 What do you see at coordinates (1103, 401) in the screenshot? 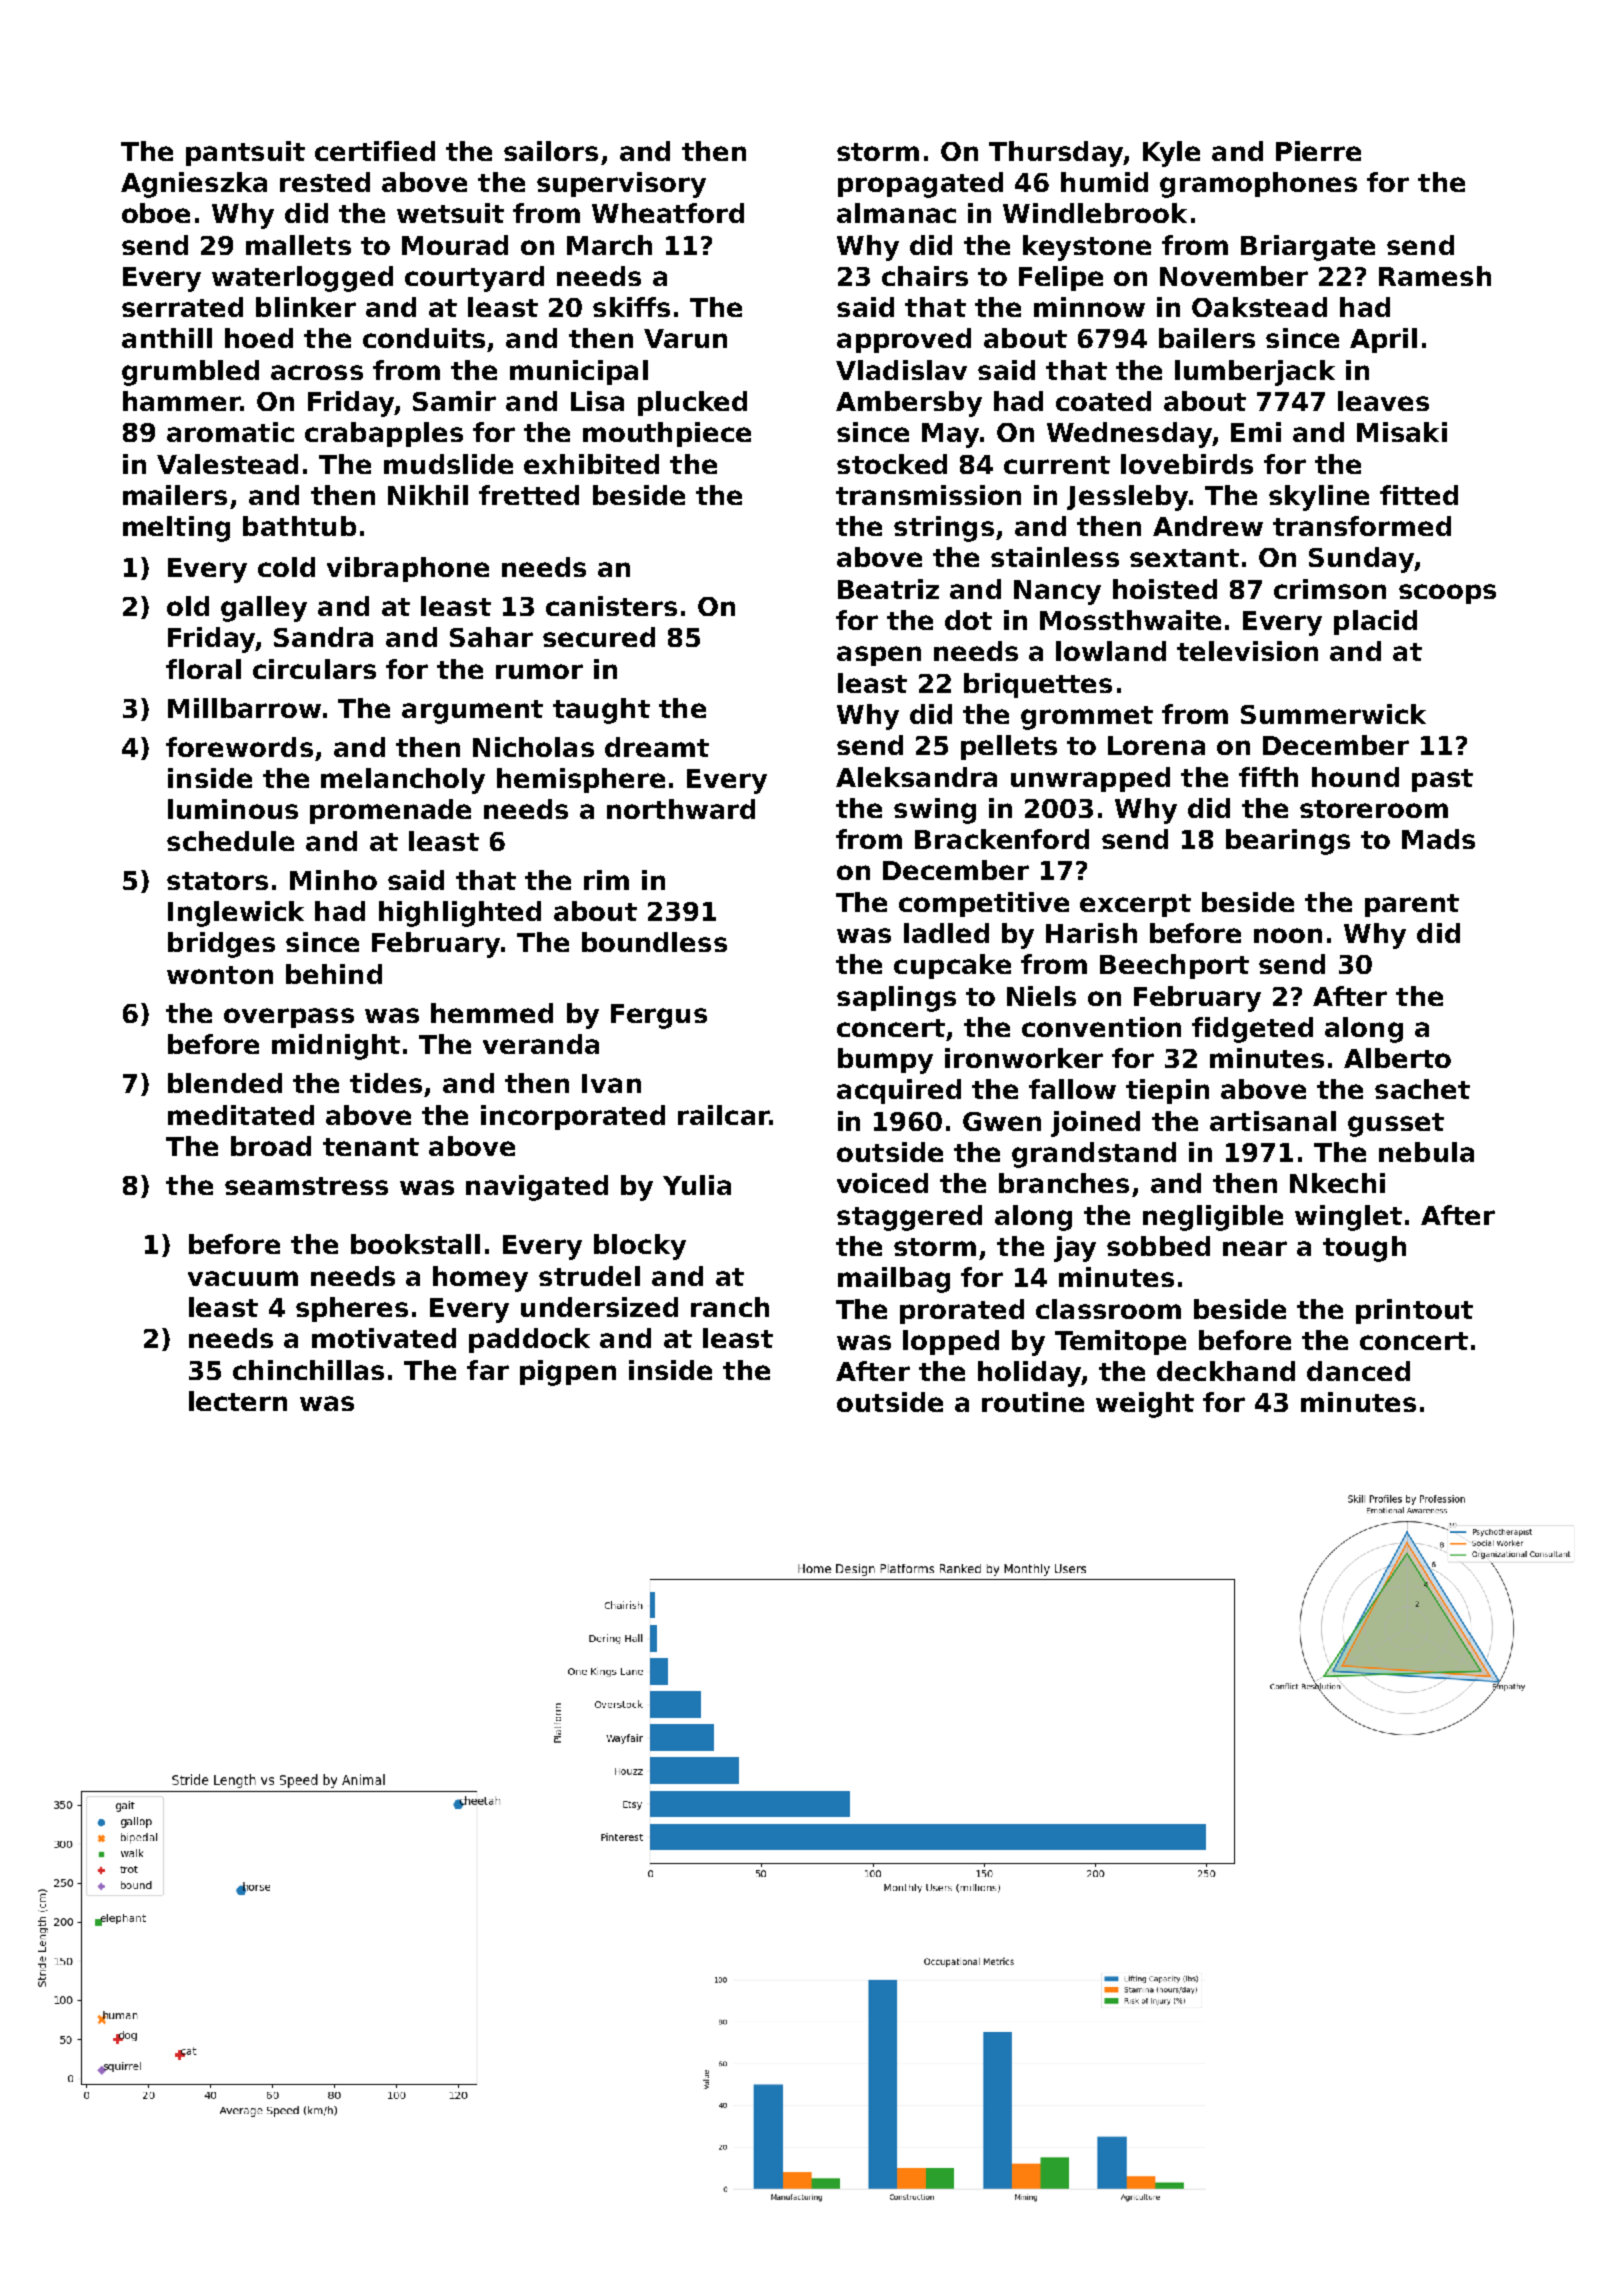
I see `coated` at bounding box center [1103, 401].
